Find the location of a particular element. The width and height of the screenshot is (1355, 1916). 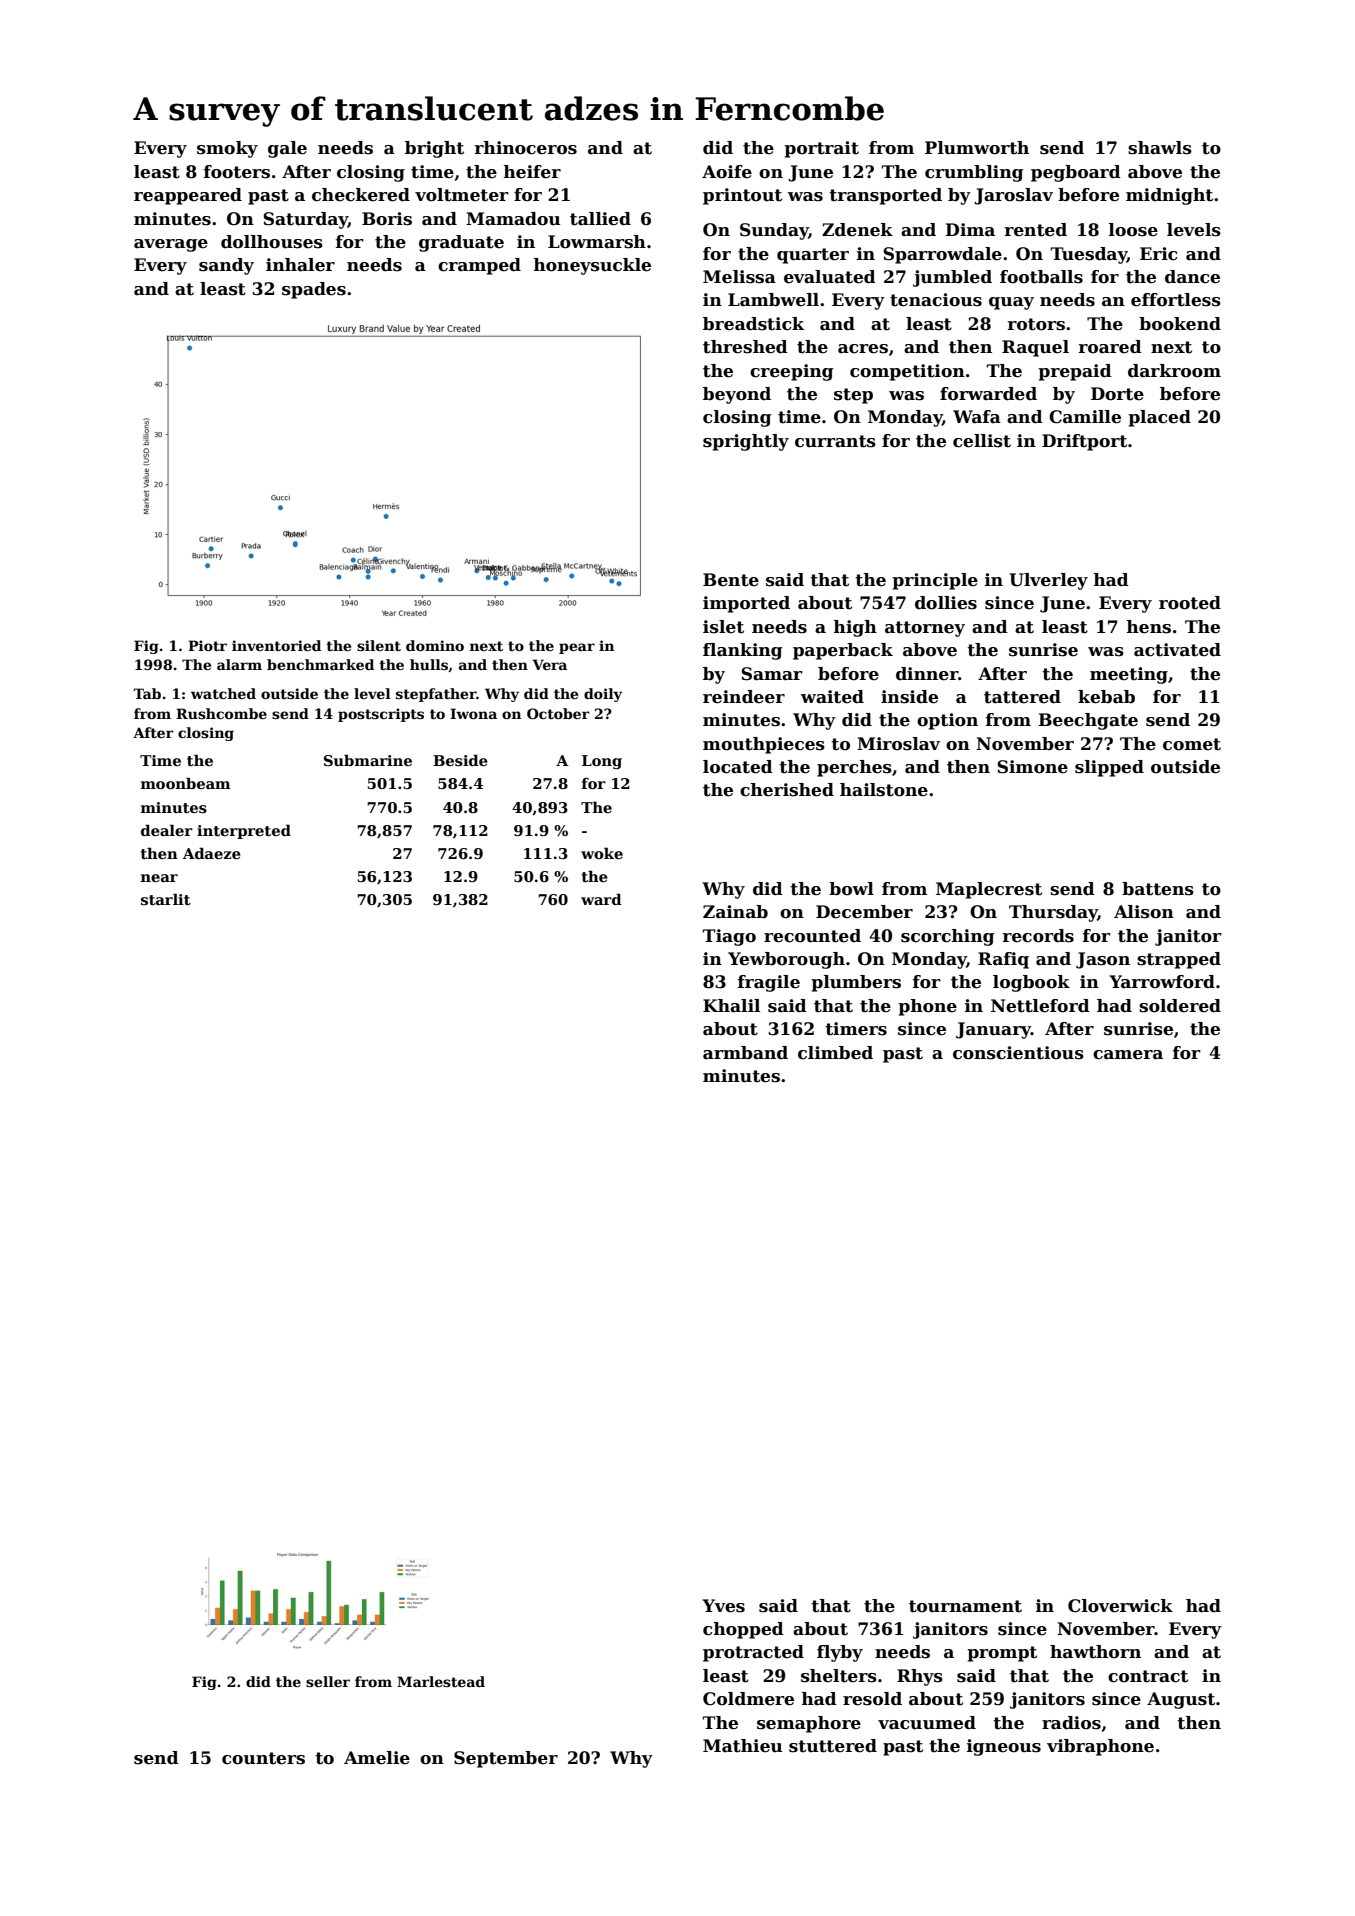

gale is located at coordinates (287, 149).
